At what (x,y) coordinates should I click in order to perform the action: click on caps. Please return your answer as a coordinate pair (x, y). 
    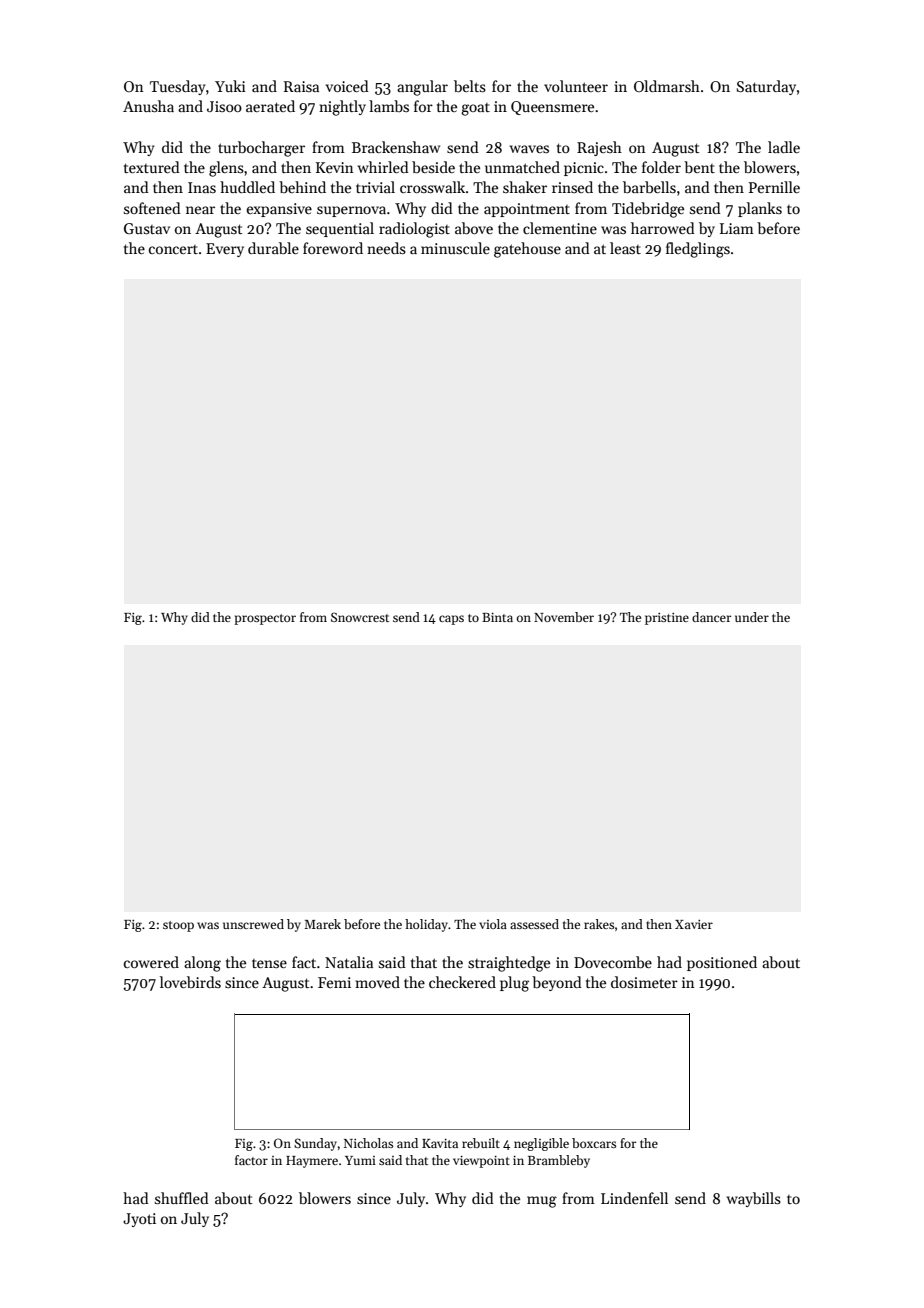
    Looking at the image, I should click on (451, 620).
